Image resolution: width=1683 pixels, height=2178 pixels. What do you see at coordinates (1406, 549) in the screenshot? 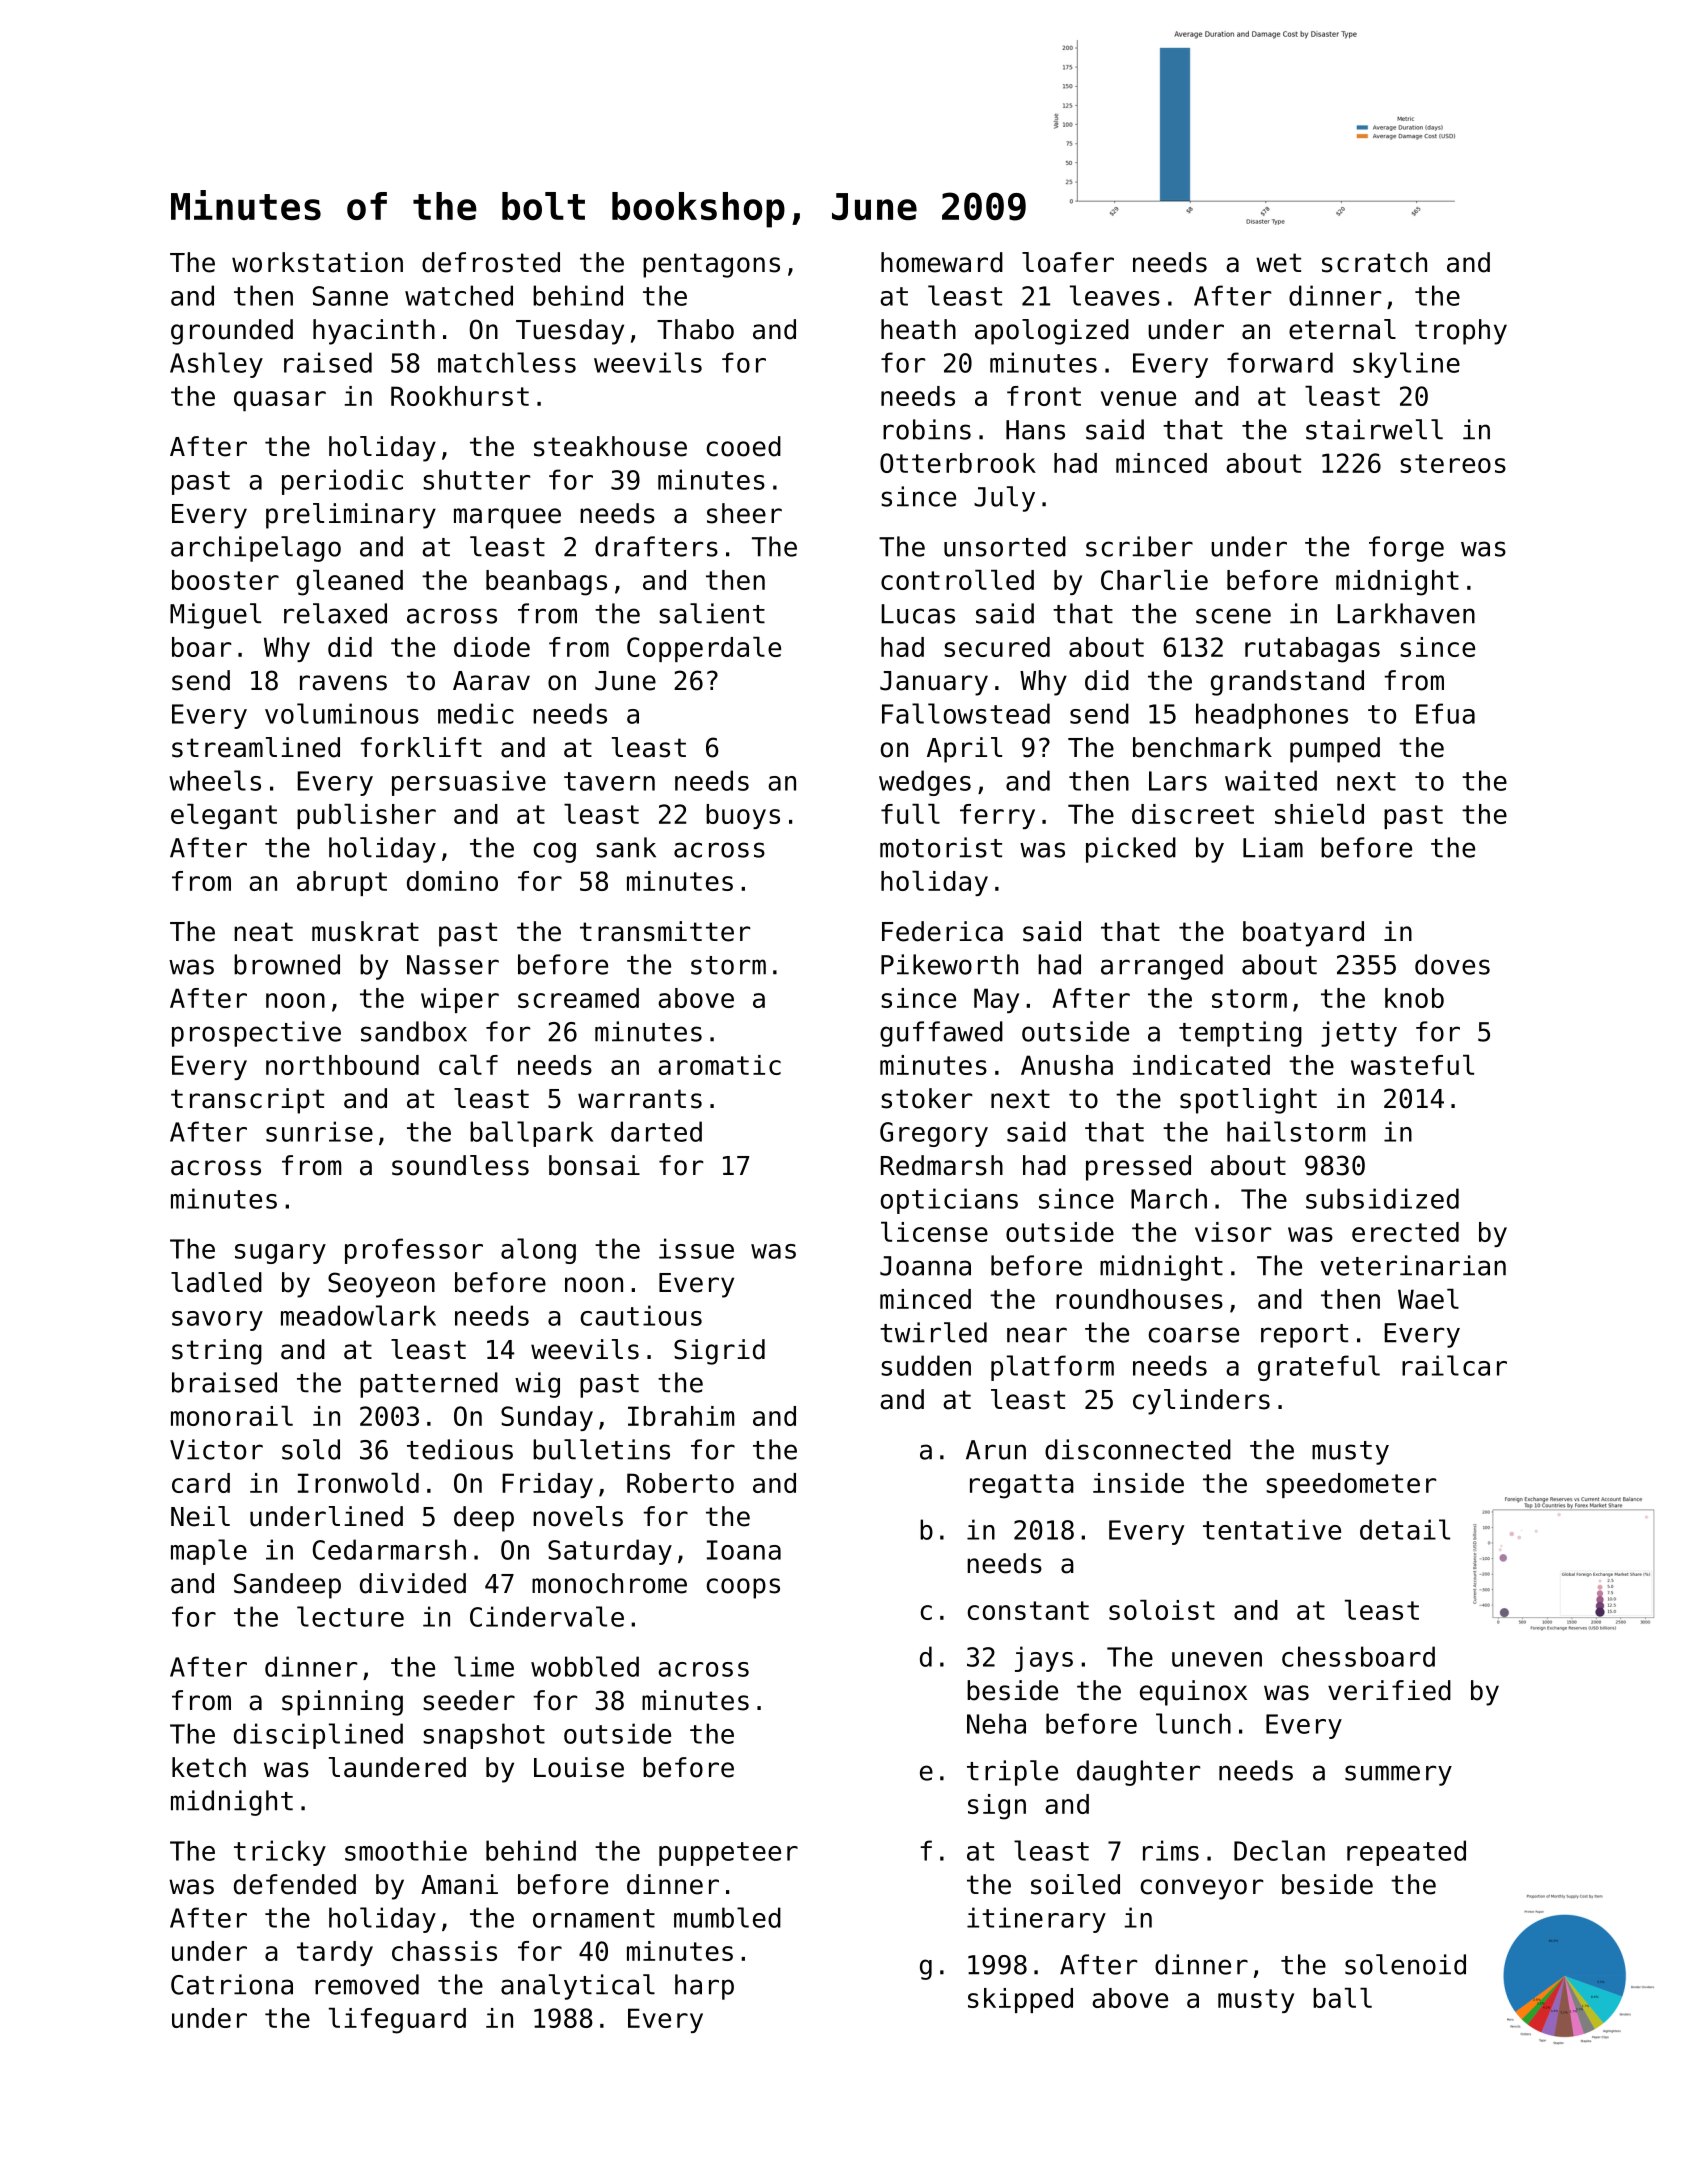
I see `forge` at bounding box center [1406, 549].
